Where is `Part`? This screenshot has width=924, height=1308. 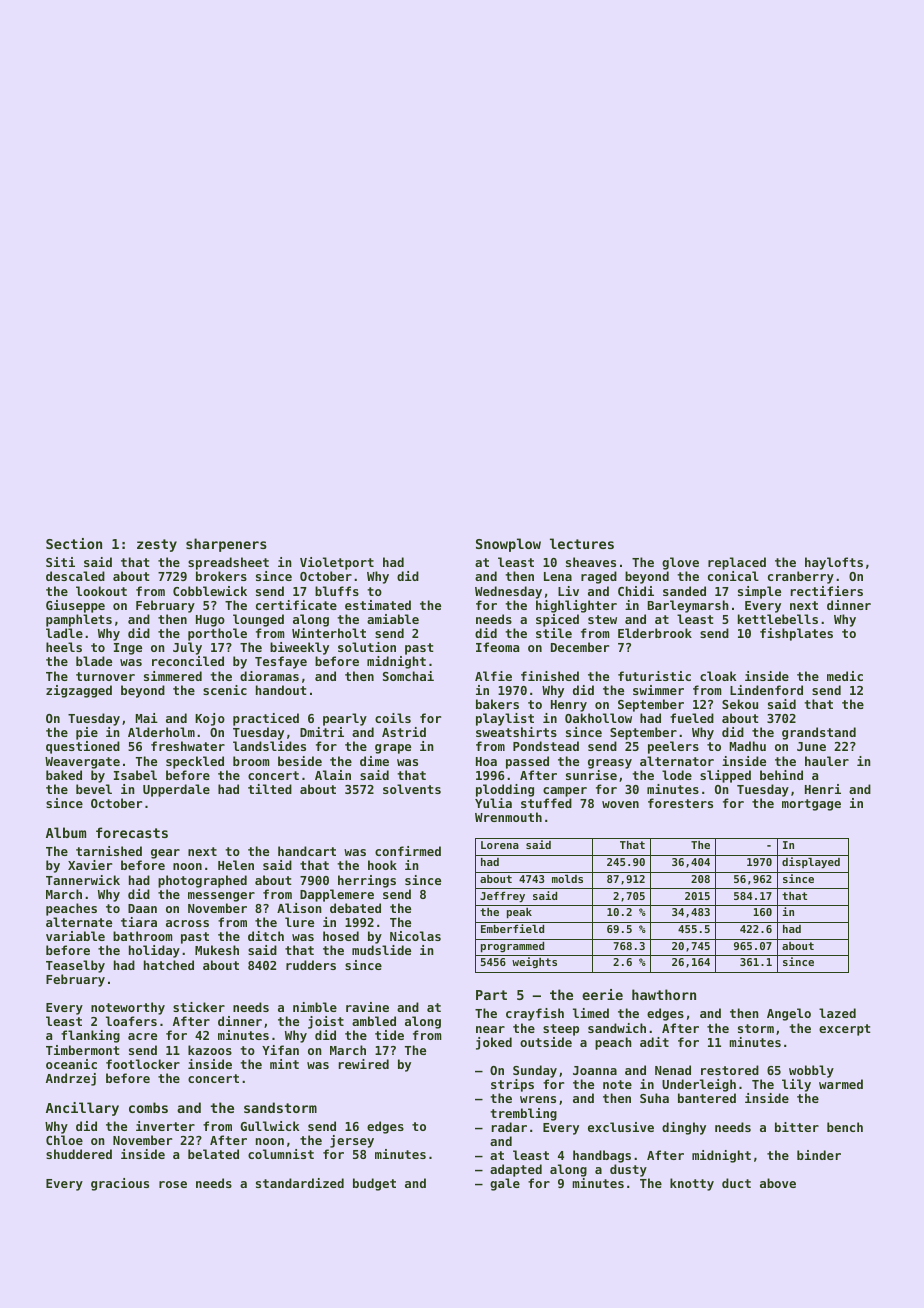 Part is located at coordinates (491, 995).
